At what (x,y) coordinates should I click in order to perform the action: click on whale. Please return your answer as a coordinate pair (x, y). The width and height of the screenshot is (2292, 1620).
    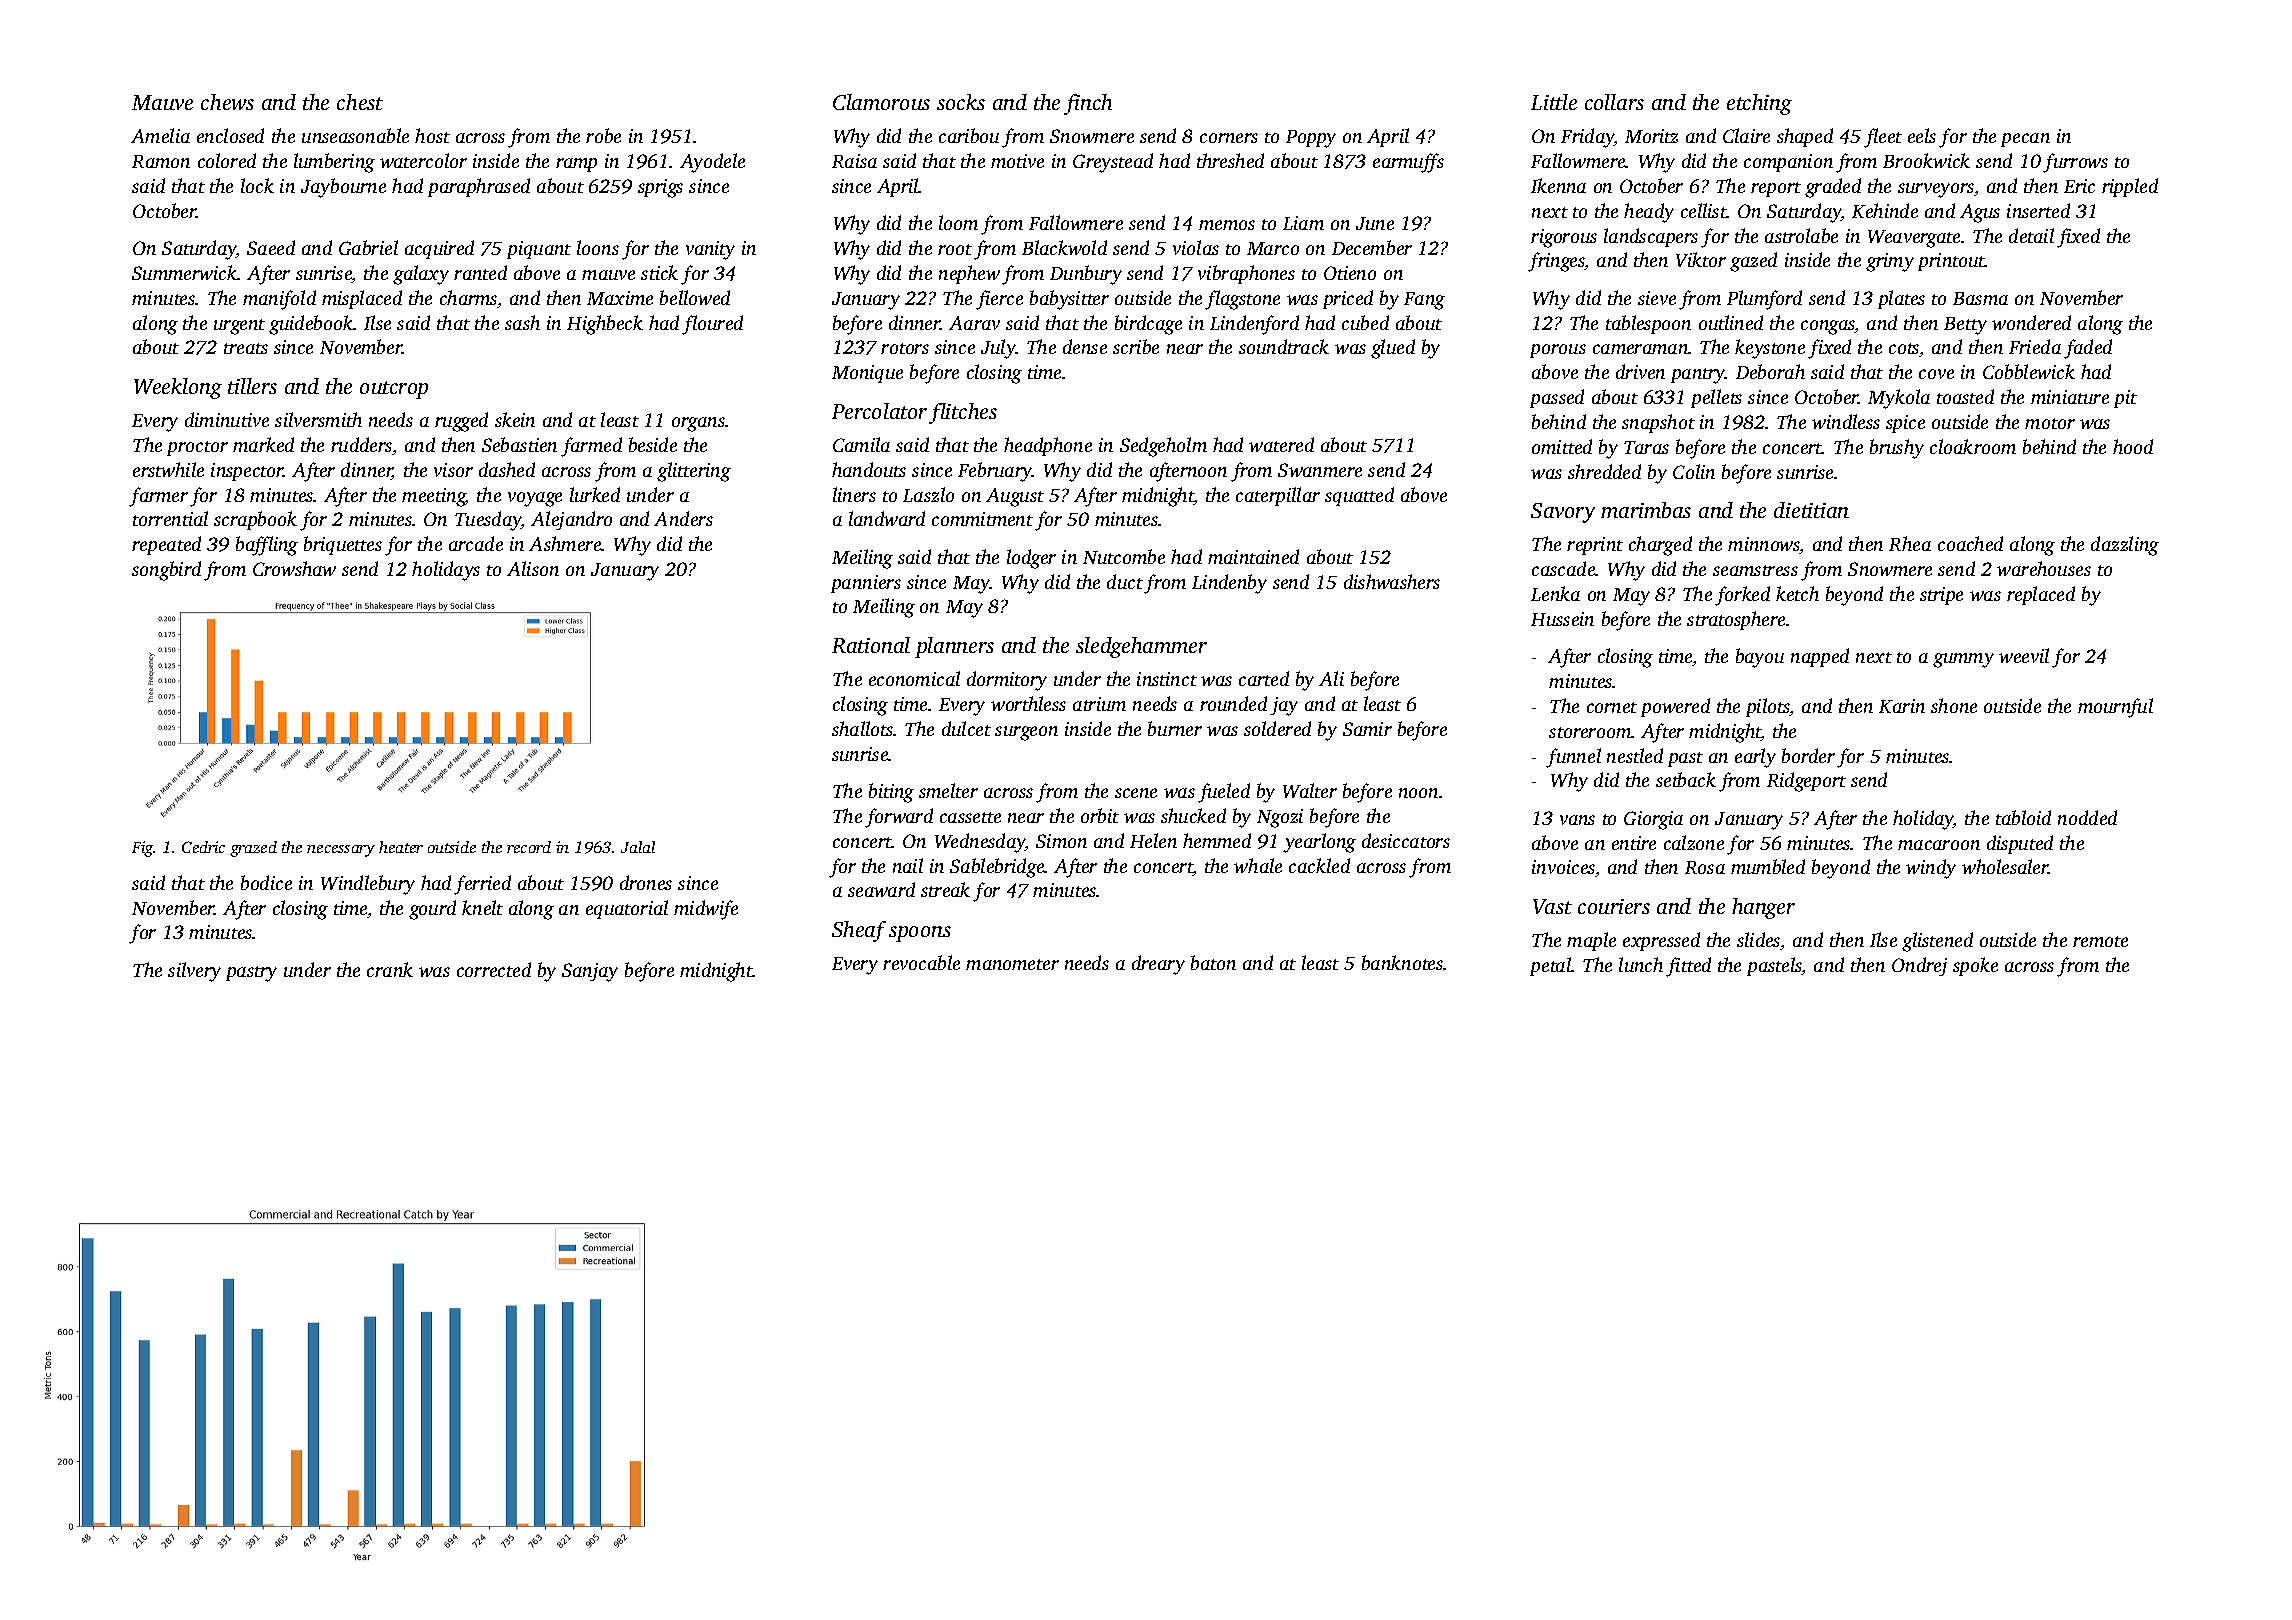
    Looking at the image, I should click on (1258, 865).
